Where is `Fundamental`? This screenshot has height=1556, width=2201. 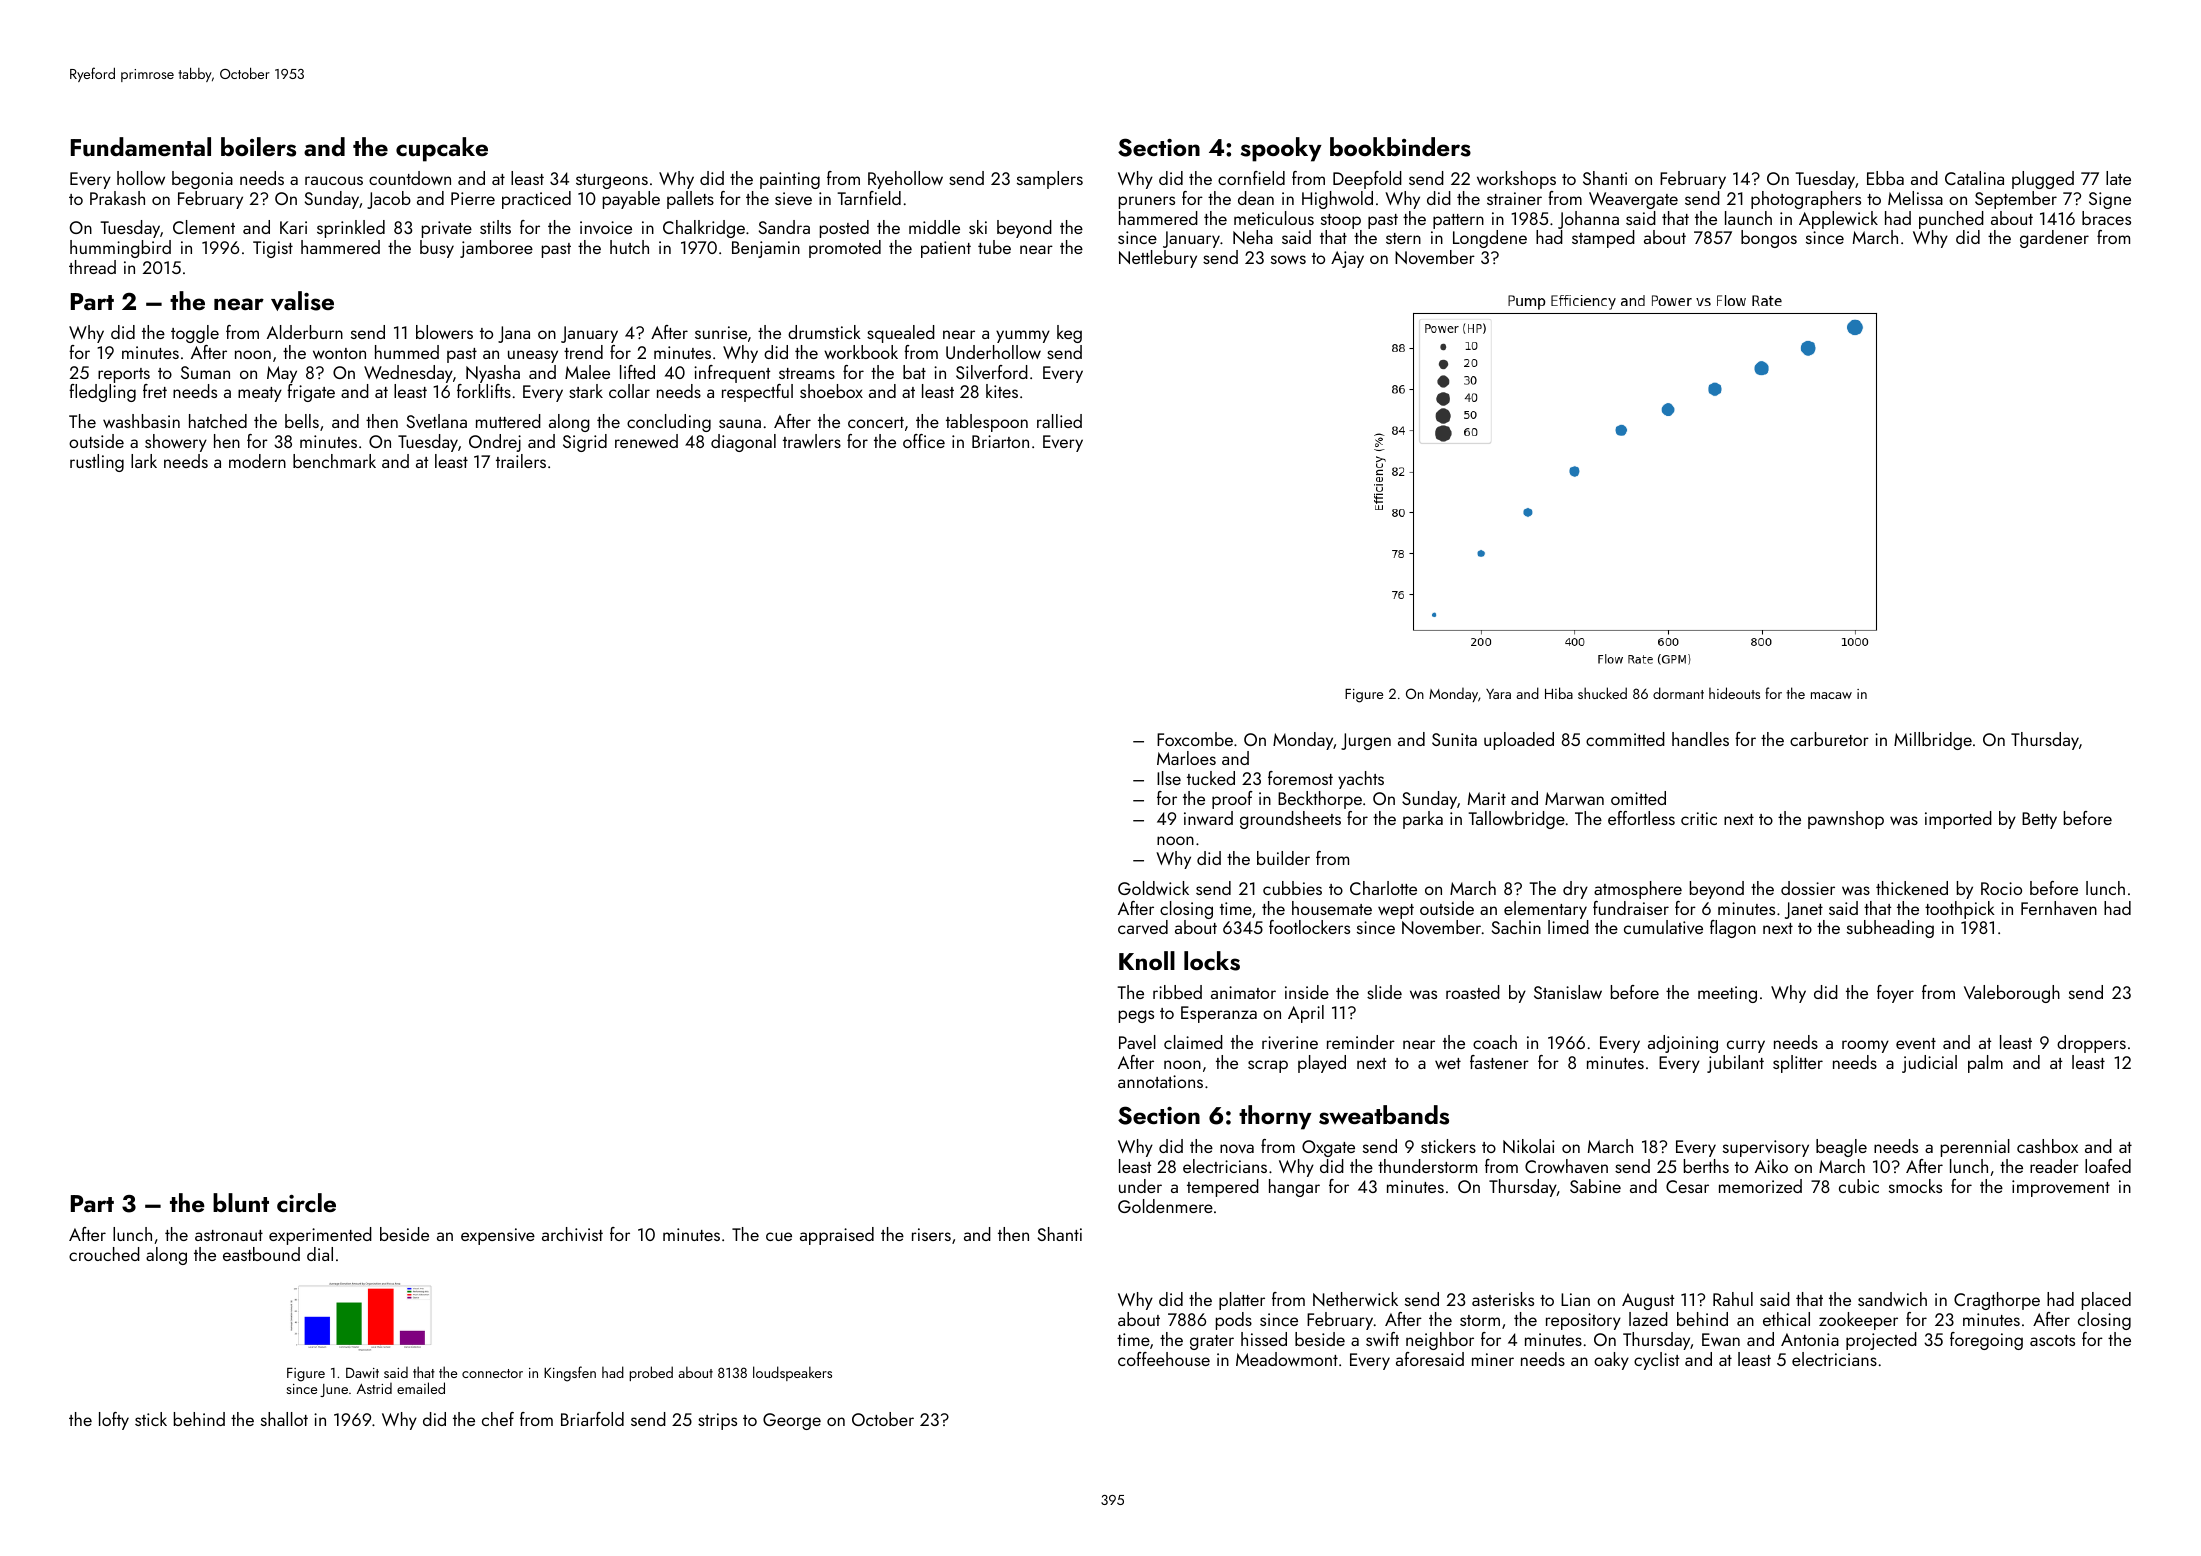
Fundamental is located at coordinates (141, 147).
